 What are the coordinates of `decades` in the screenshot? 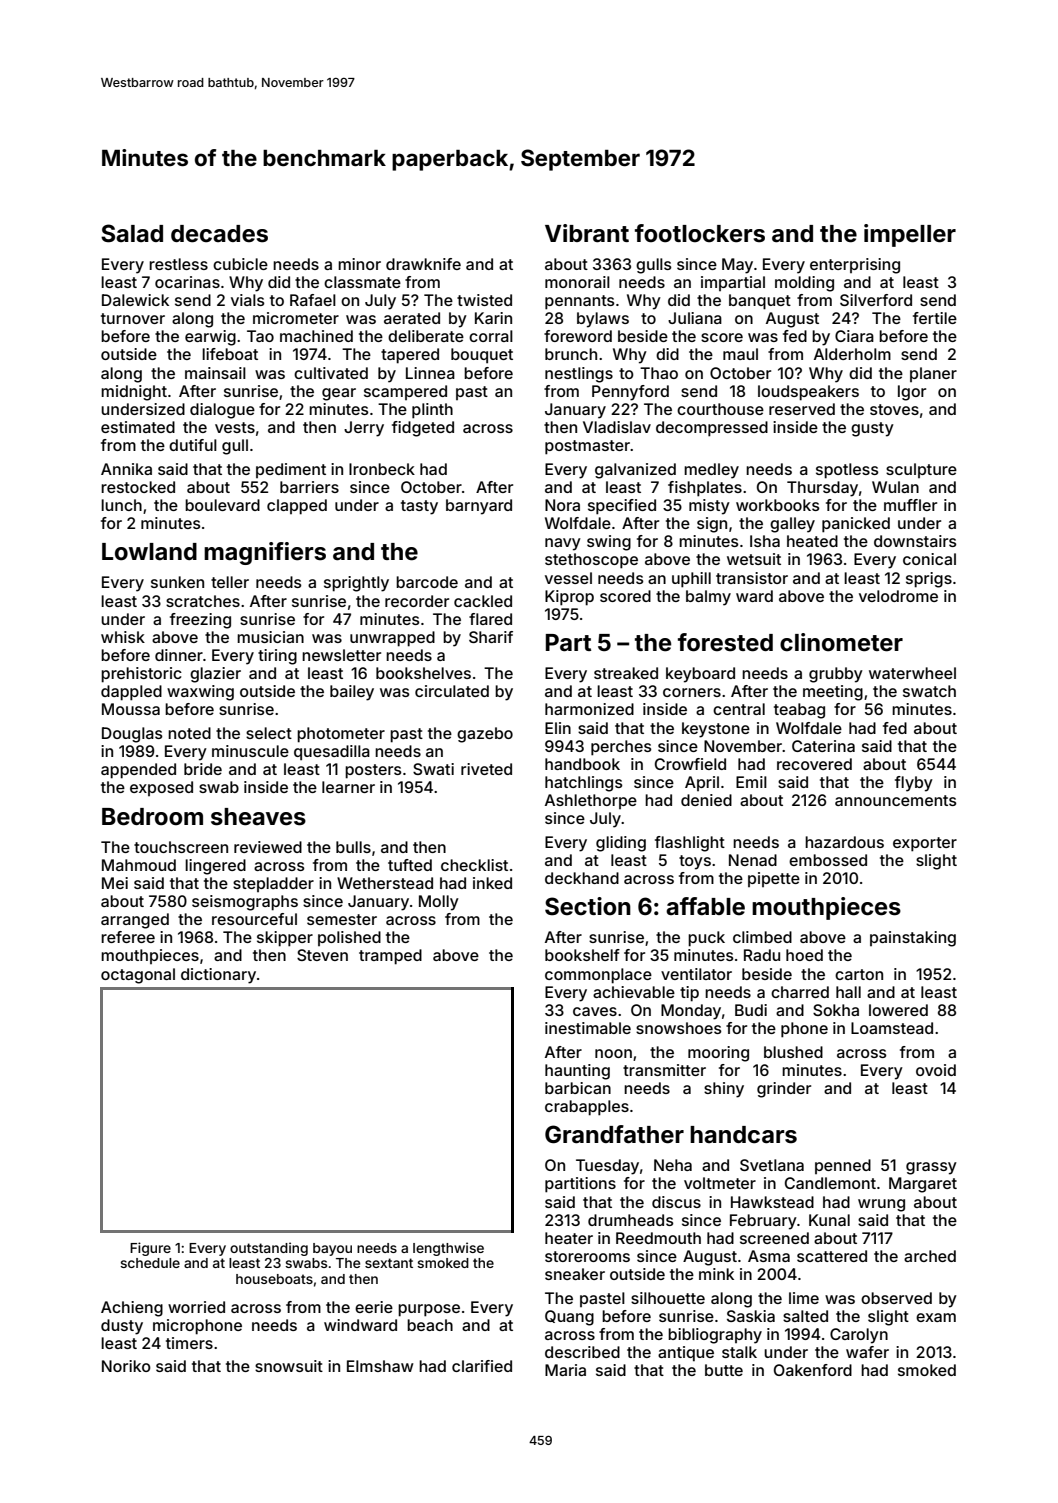 It's located at (219, 234).
